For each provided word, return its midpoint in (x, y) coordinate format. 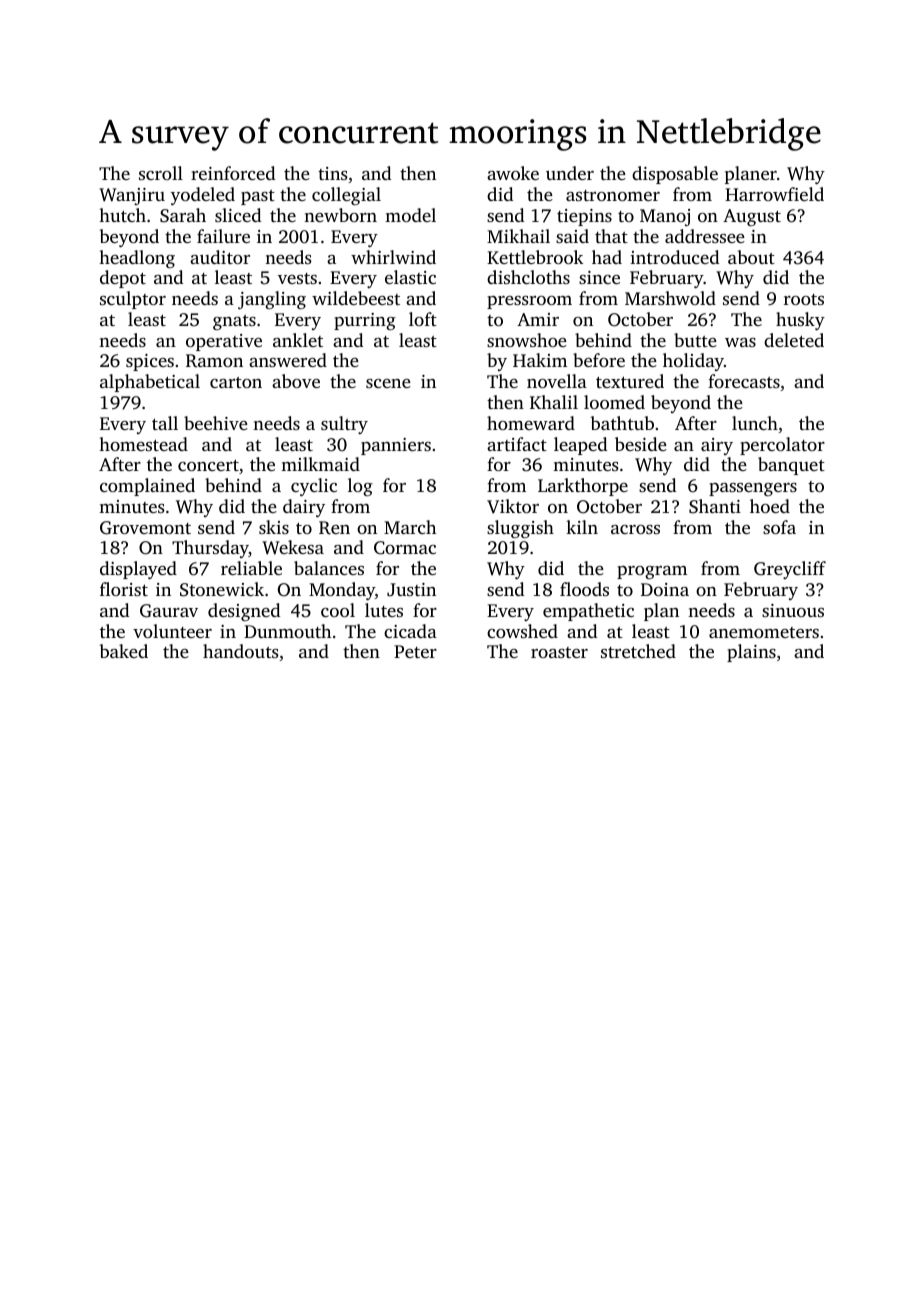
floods (584, 589)
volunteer (172, 631)
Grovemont (145, 528)
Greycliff (790, 570)
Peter (415, 651)
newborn (340, 215)
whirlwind (393, 257)
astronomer (613, 195)
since (599, 277)
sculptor (133, 300)
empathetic (588, 612)
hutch (122, 215)
